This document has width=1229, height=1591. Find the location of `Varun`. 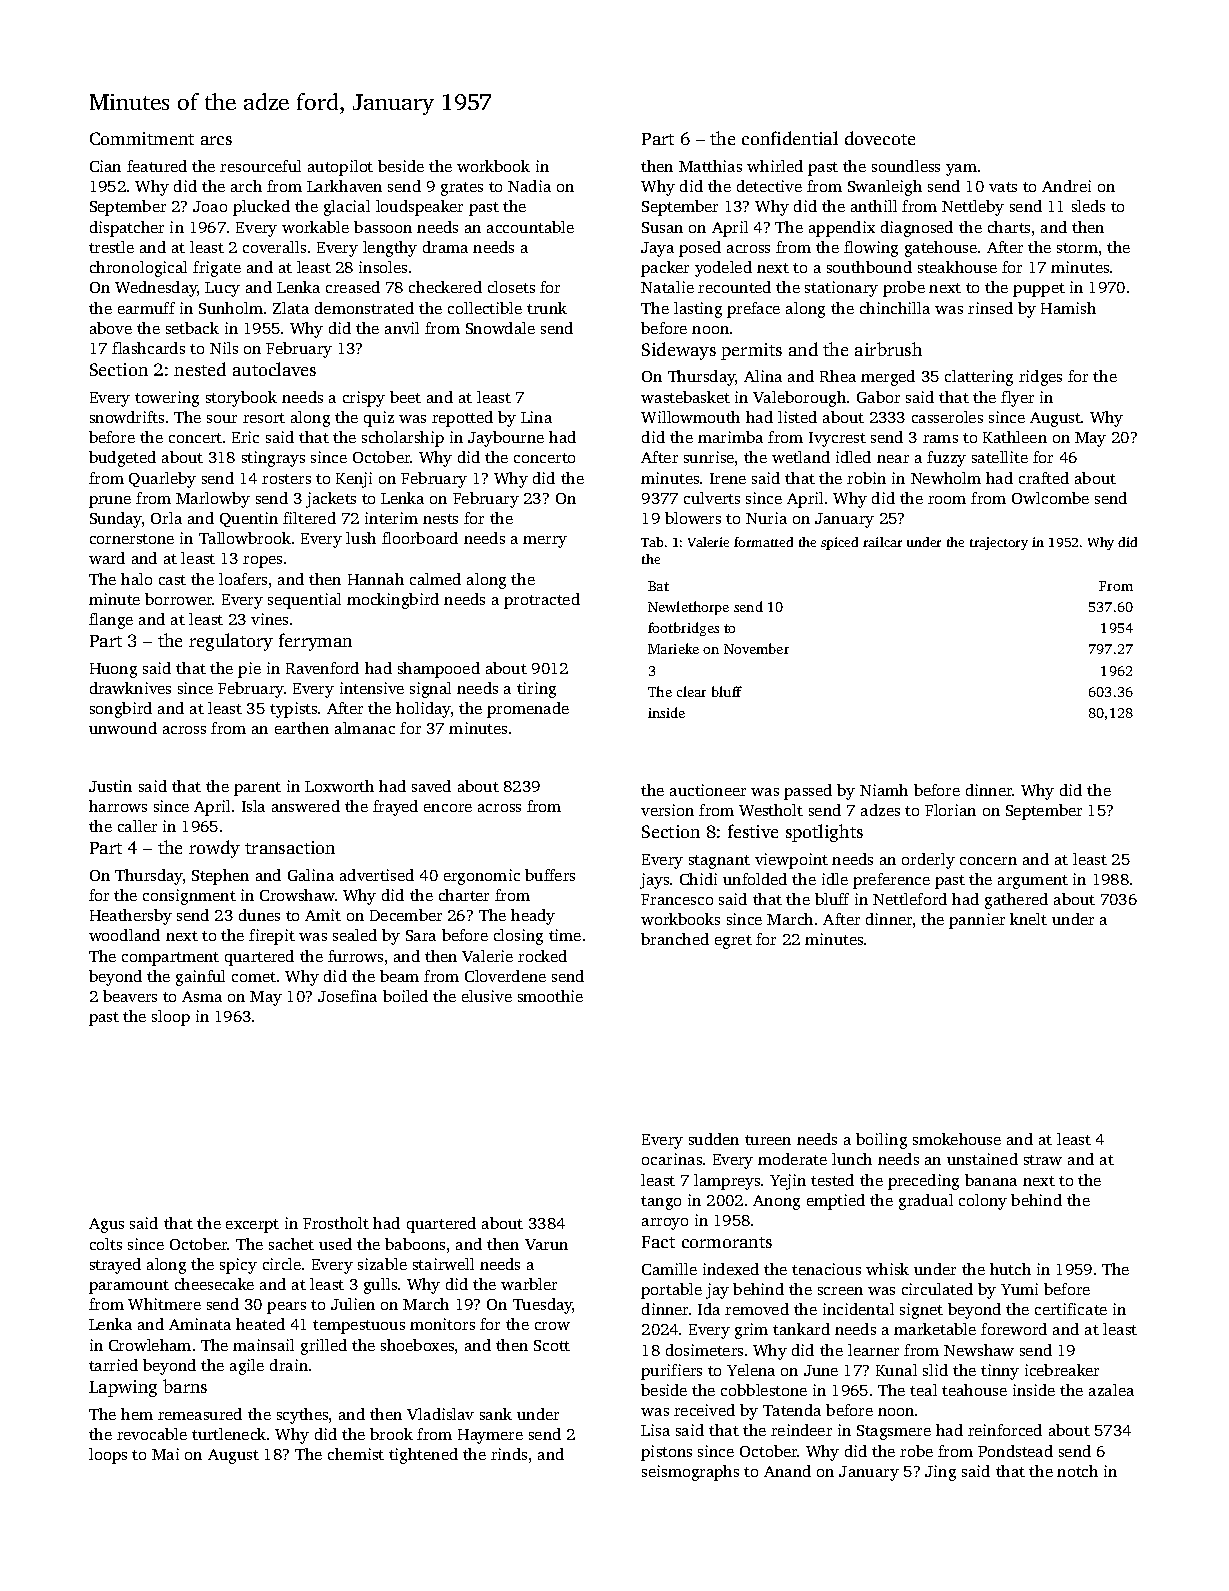

Varun is located at coordinates (546, 1244).
